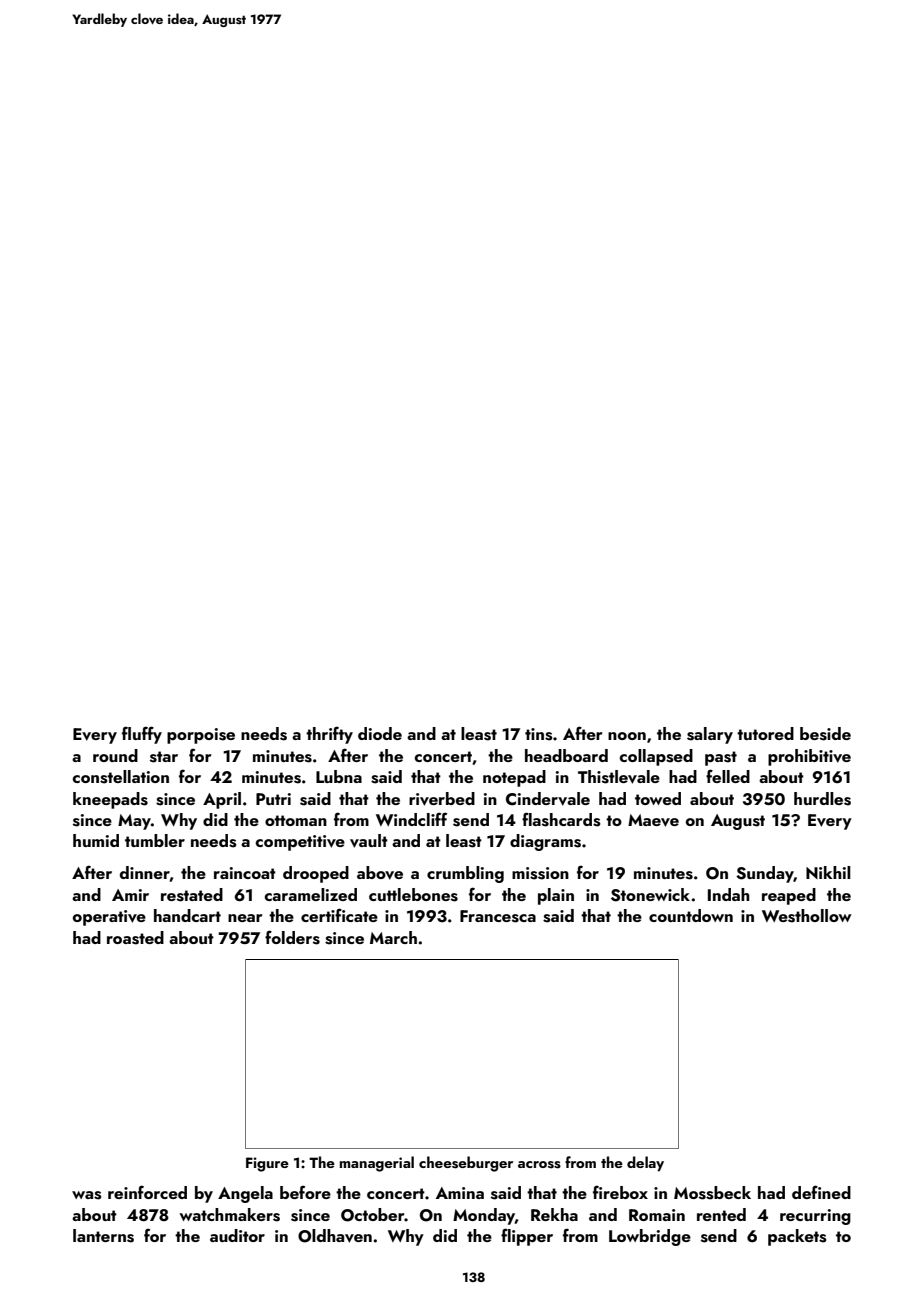 The image size is (924, 1308). I want to click on Cindervale, so click(548, 799).
